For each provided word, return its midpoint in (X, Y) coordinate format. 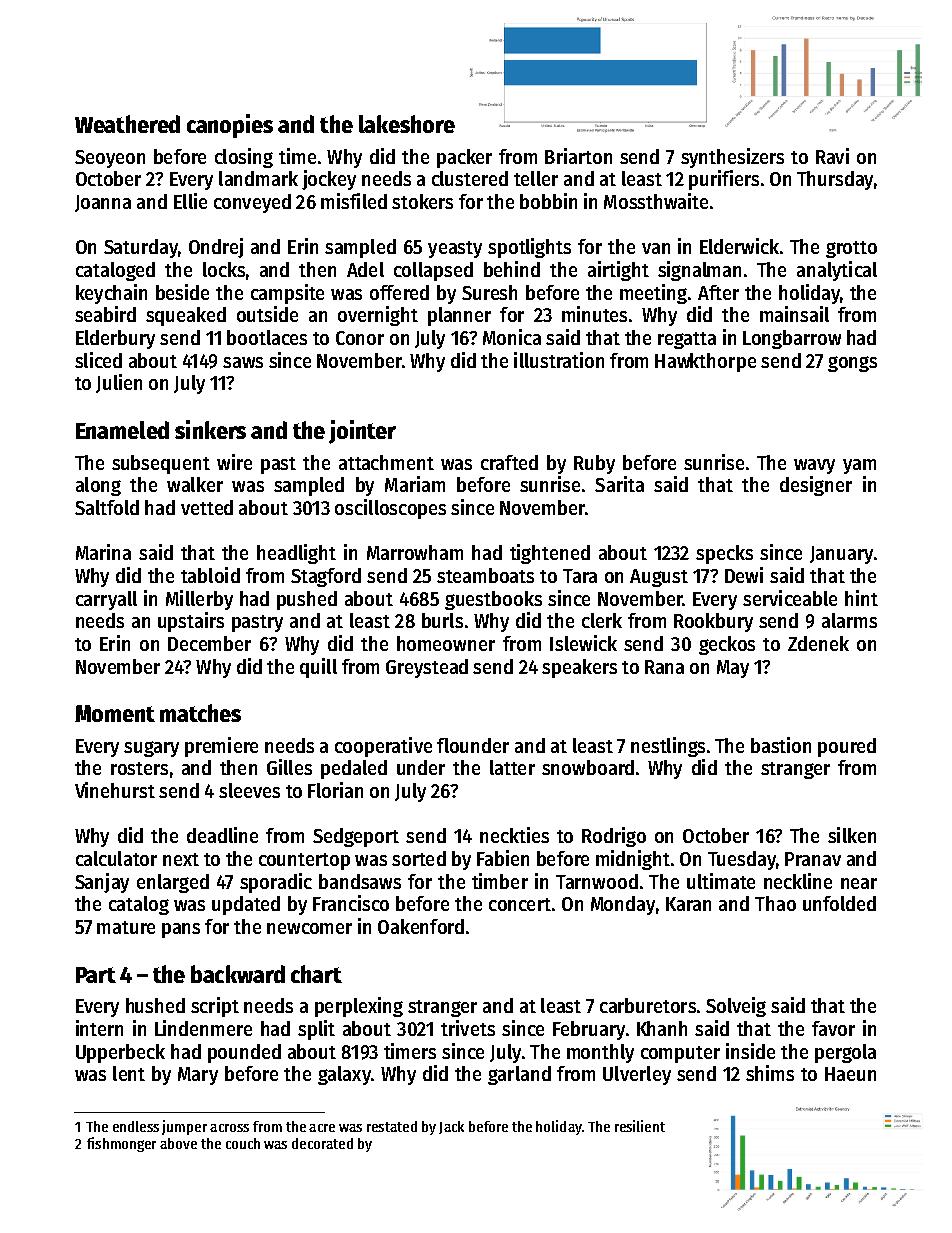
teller (536, 178)
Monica (512, 337)
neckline (798, 881)
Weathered (127, 124)
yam (859, 466)
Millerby (199, 600)
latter (512, 767)
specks (724, 554)
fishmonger (121, 1144)
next (181, 859)
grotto (851, 249)
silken (852, 835)
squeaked (186, 316)
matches (200, 713)
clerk (602, 620)
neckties (514, 835)
